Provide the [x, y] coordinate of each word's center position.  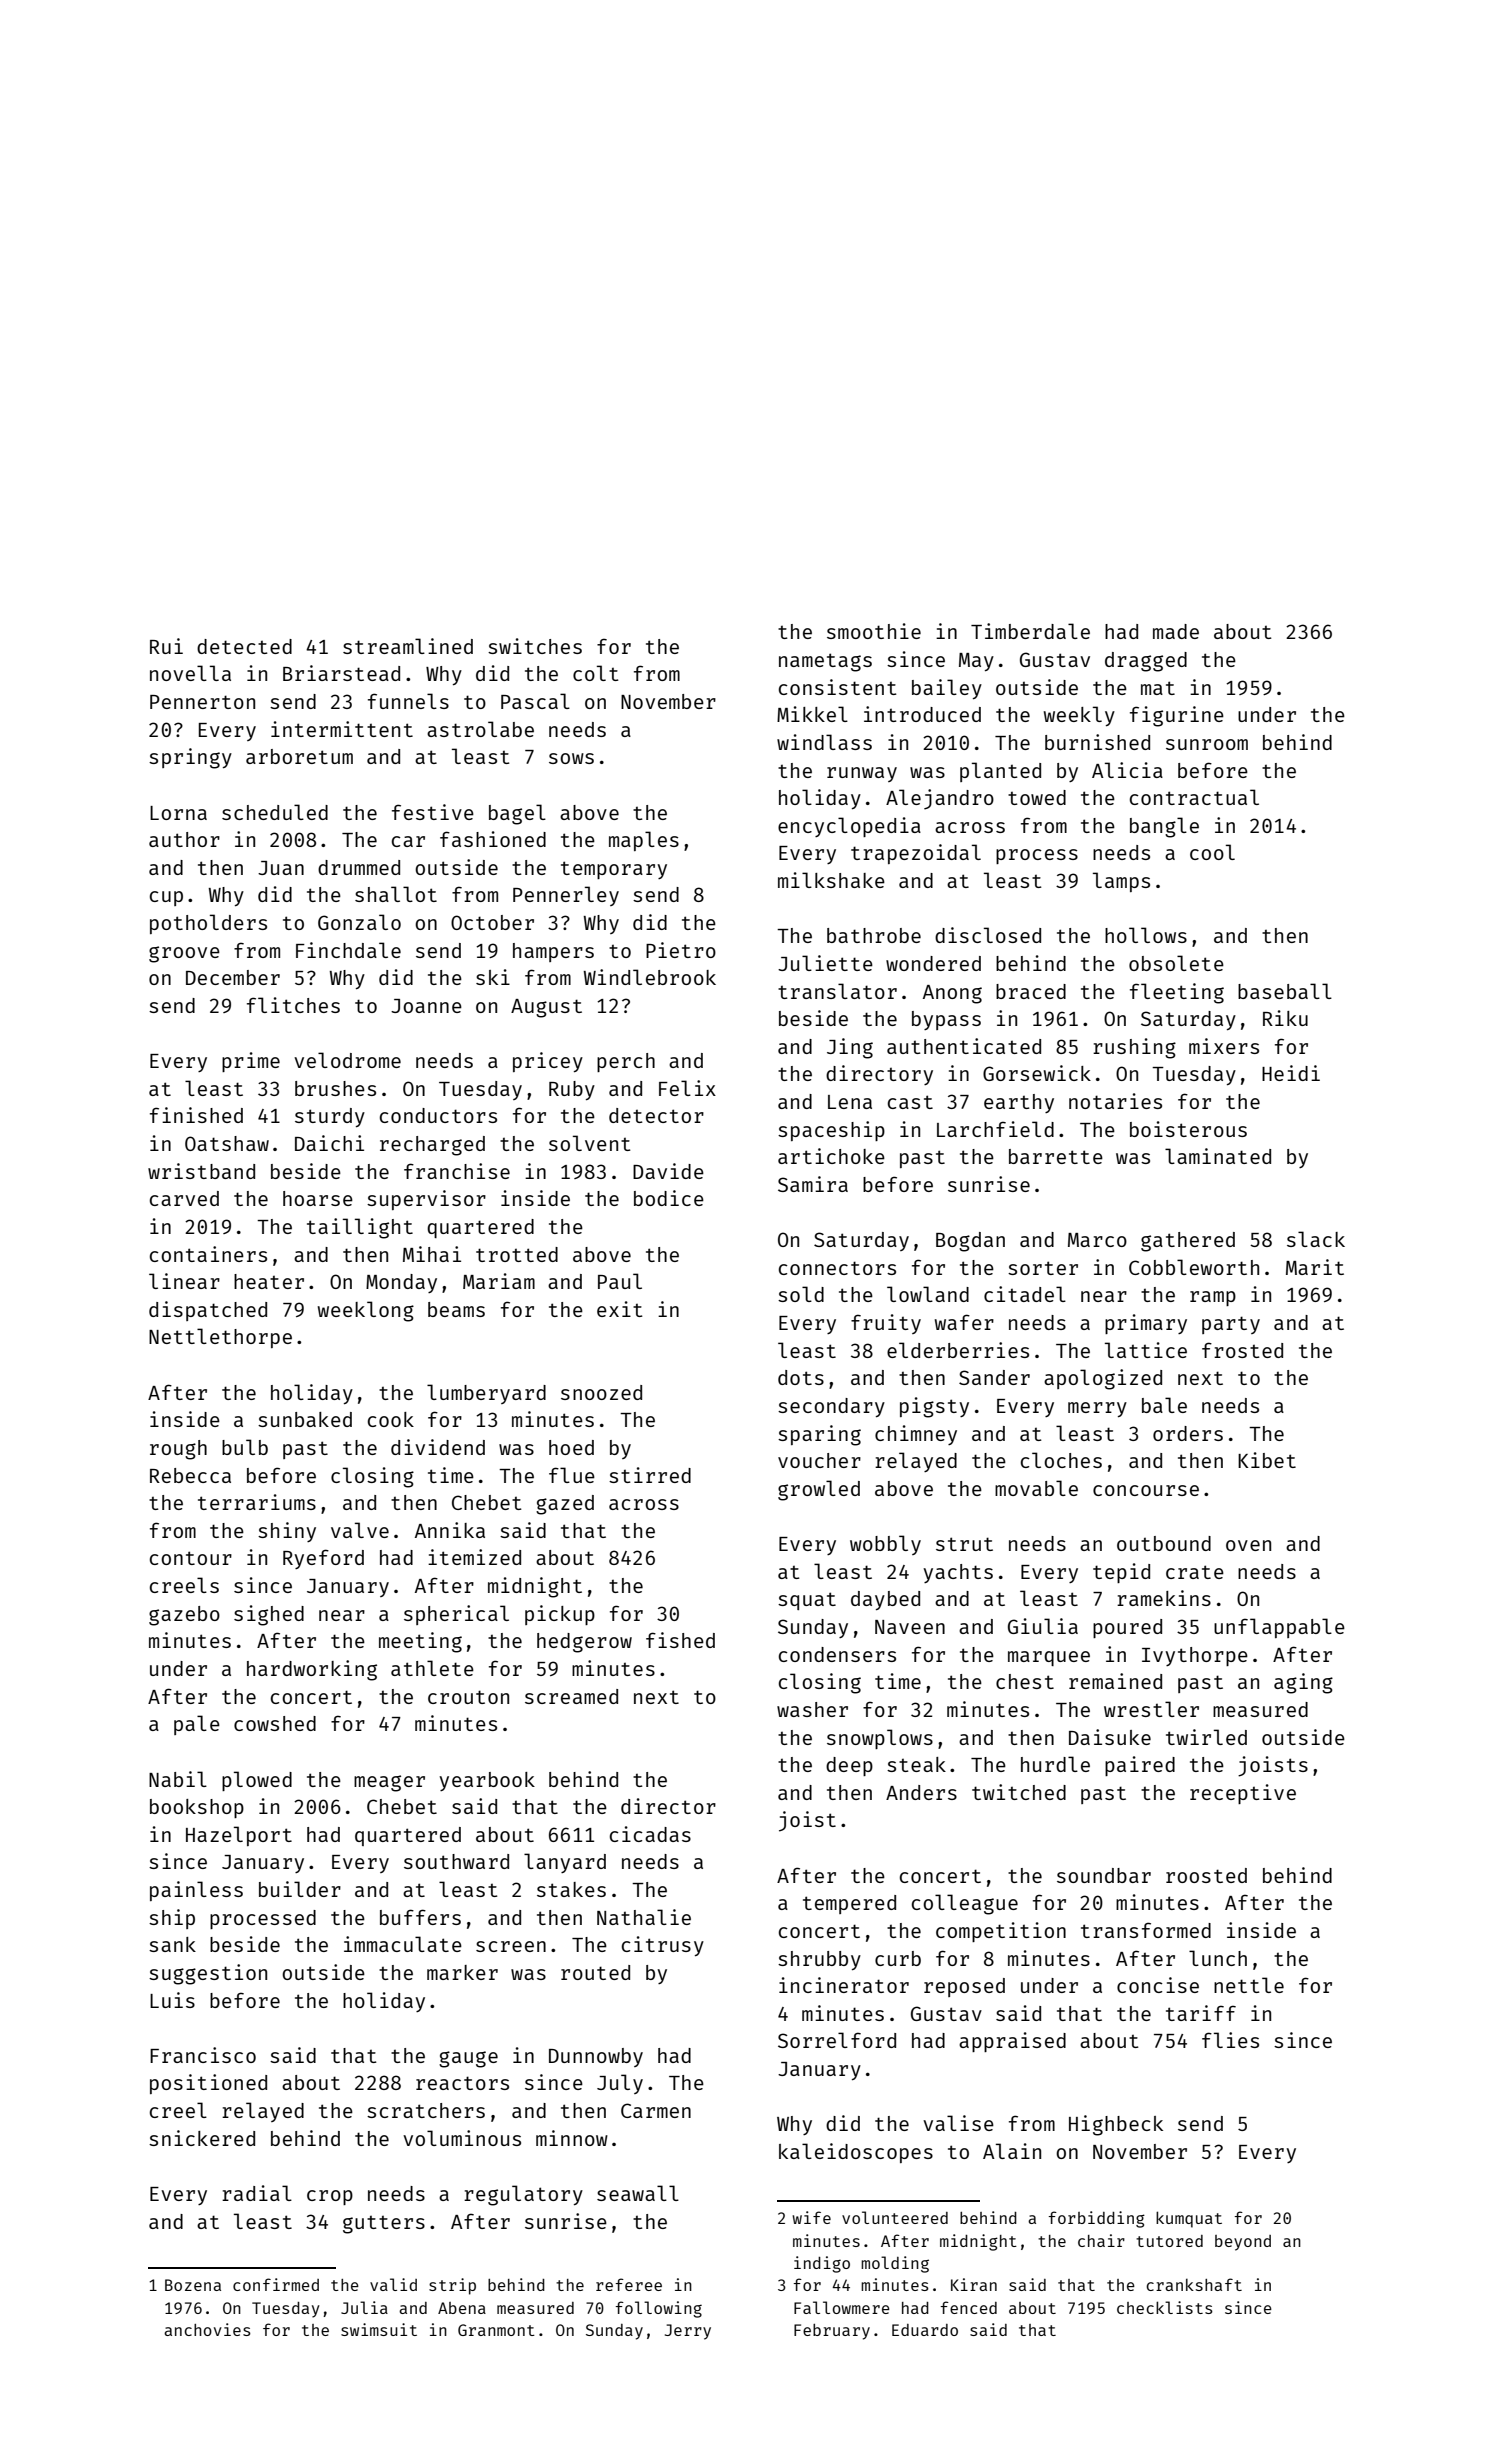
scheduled [275, 812]
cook [391, 1419]
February [832, 2332]
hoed [571, 1447]
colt [596, 673]
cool [1212, 852]
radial [257, 2193]
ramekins [1164, 1598]
